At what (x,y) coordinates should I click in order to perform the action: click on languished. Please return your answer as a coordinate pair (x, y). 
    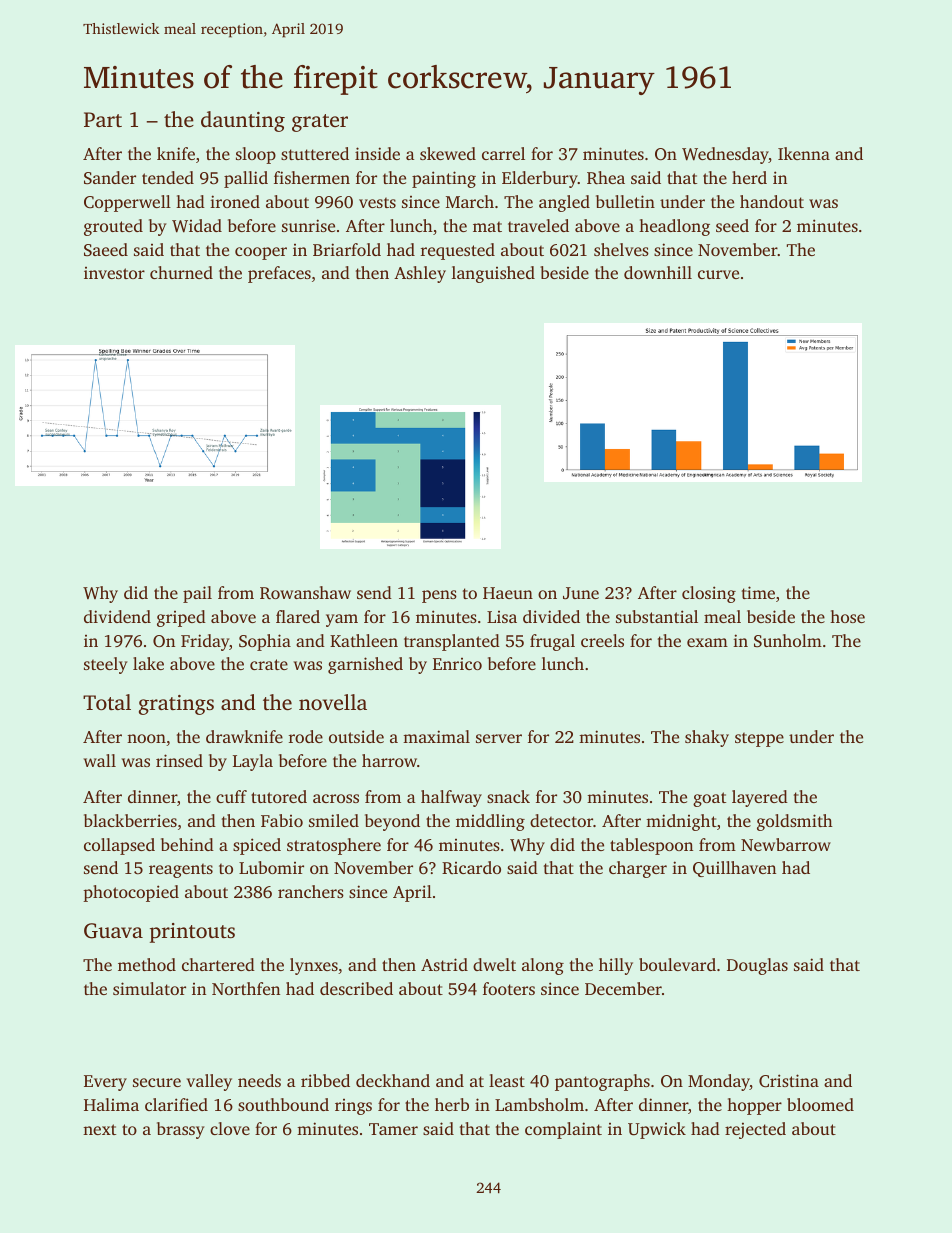
    Looking at the image, I should click on (493, 274).
